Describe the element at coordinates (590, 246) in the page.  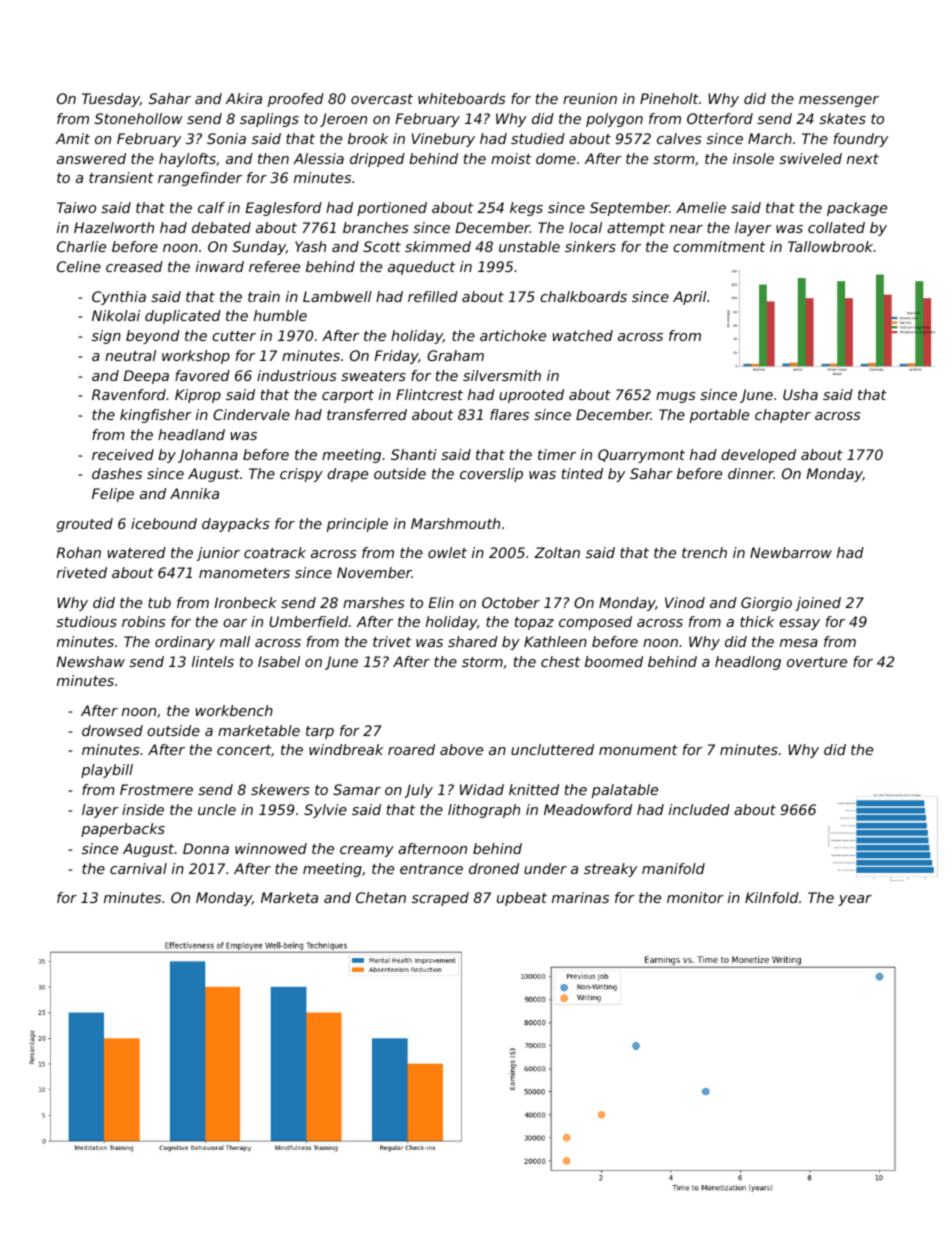
I see `sinkers` at that location.
